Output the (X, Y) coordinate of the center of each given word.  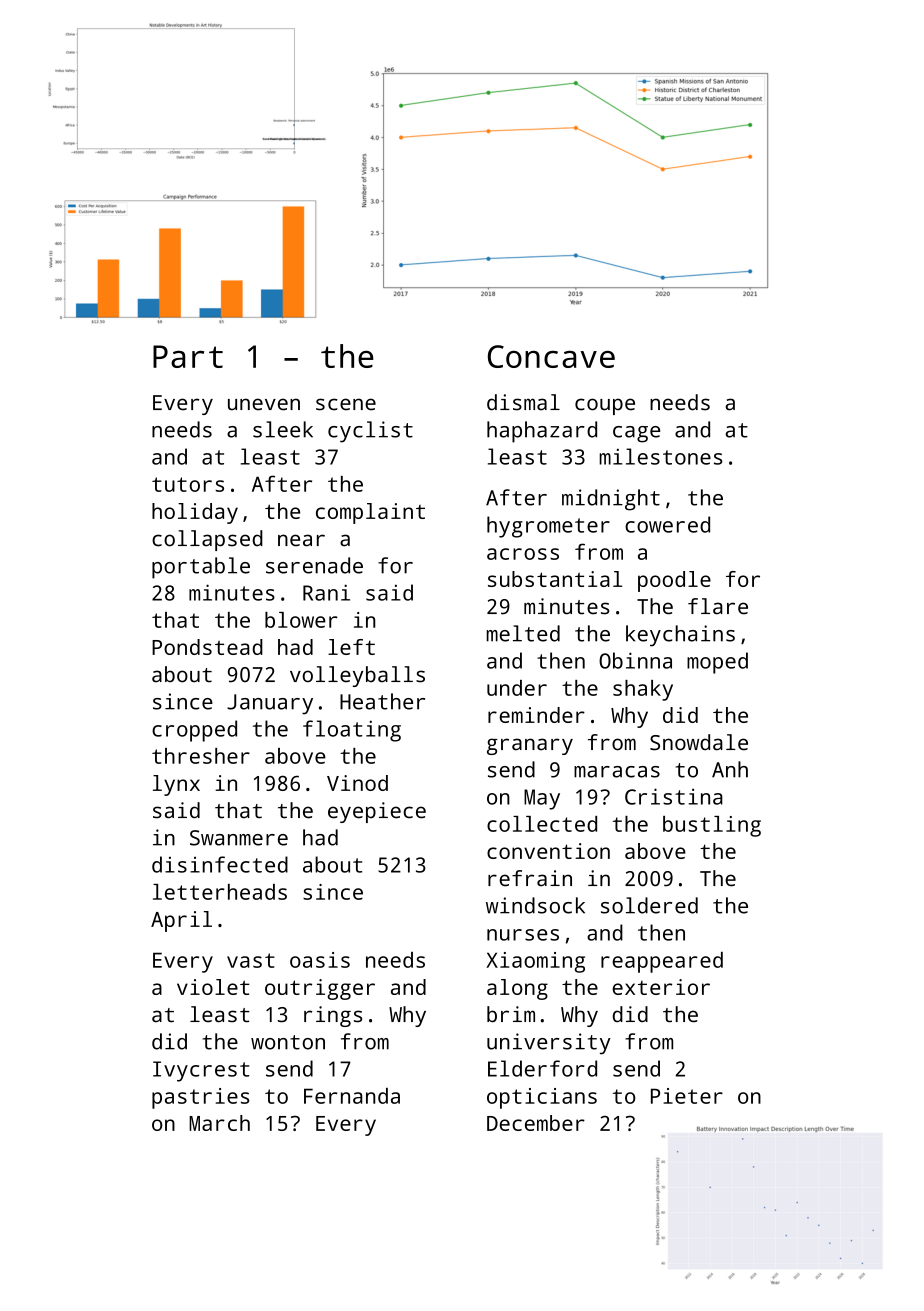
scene (346, 404)
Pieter (687, 1096)
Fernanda (352, 1096)
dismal (523, 402)
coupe (605, 406)
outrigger (320, 989)
